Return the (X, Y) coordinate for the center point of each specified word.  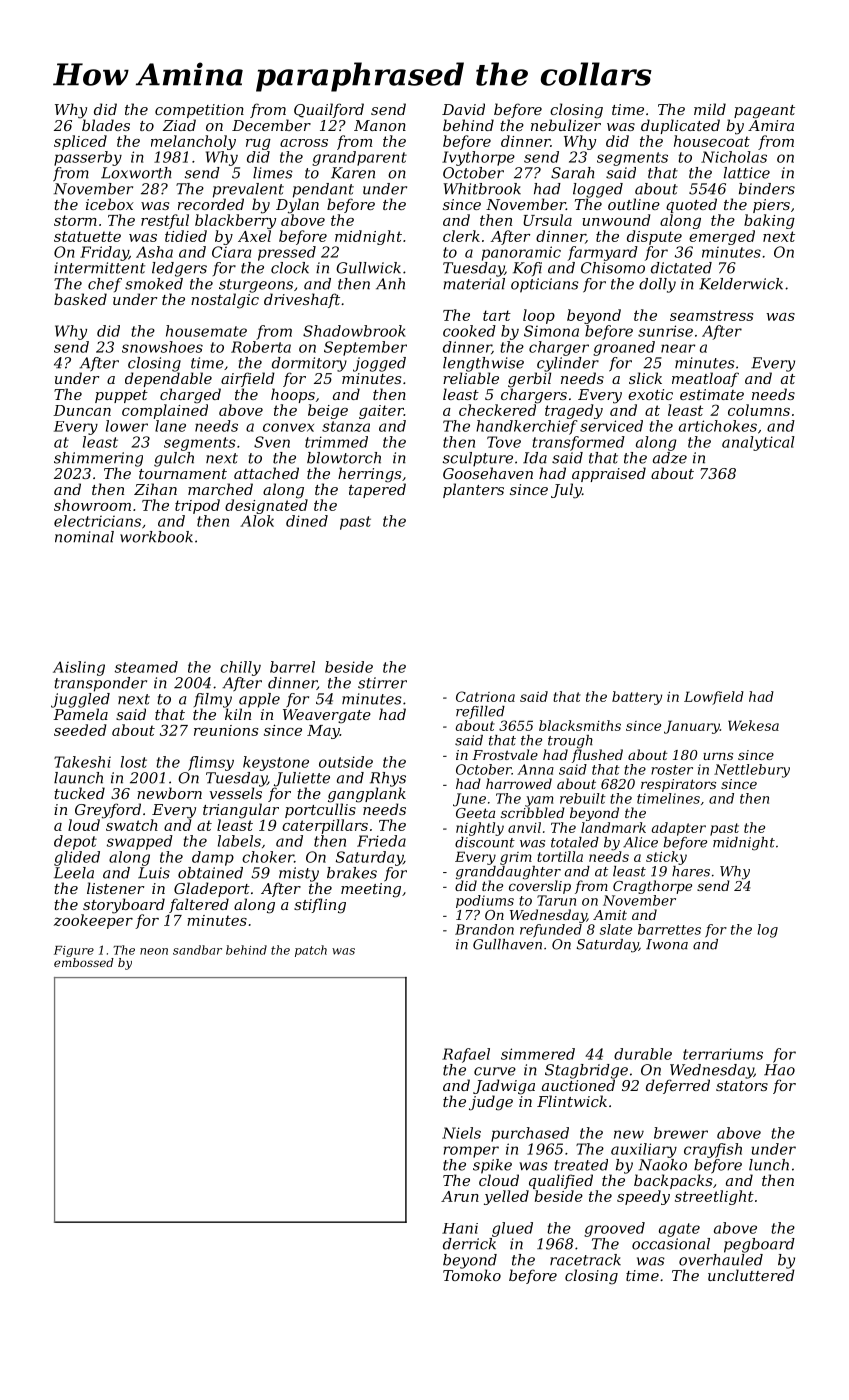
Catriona (485, 696)
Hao (779, 1070)
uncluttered (751, 1275)
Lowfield (714, 698)
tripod (197, 506)
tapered (377, 490)
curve (495, 1071)
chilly (240, 668)
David (463, 109)
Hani (460, 1228)
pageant (764, 112)
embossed (84, 962)
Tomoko (472, 1275)
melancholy (193, 142)
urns (718, 756)
